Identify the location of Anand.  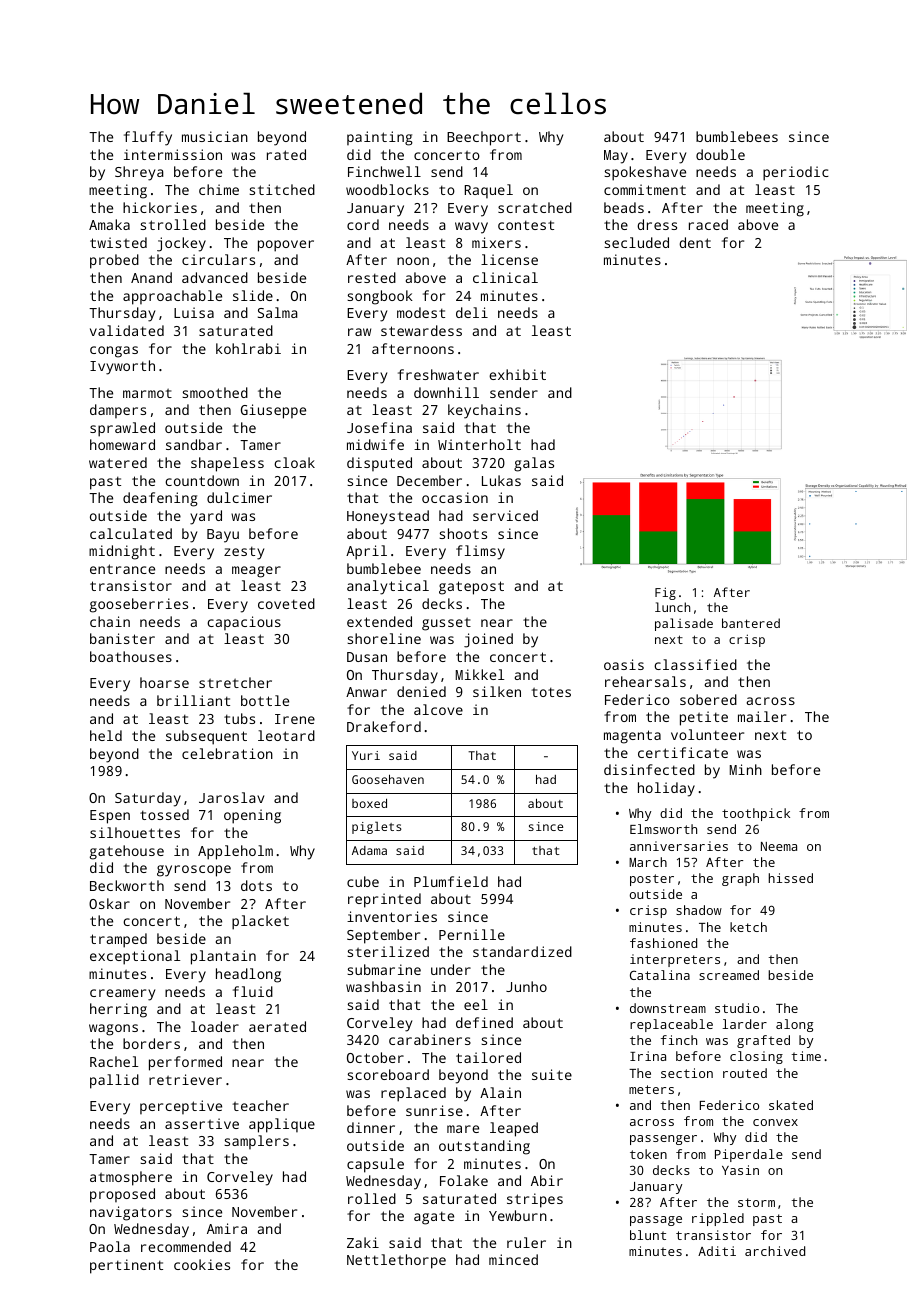
(151, 277).
